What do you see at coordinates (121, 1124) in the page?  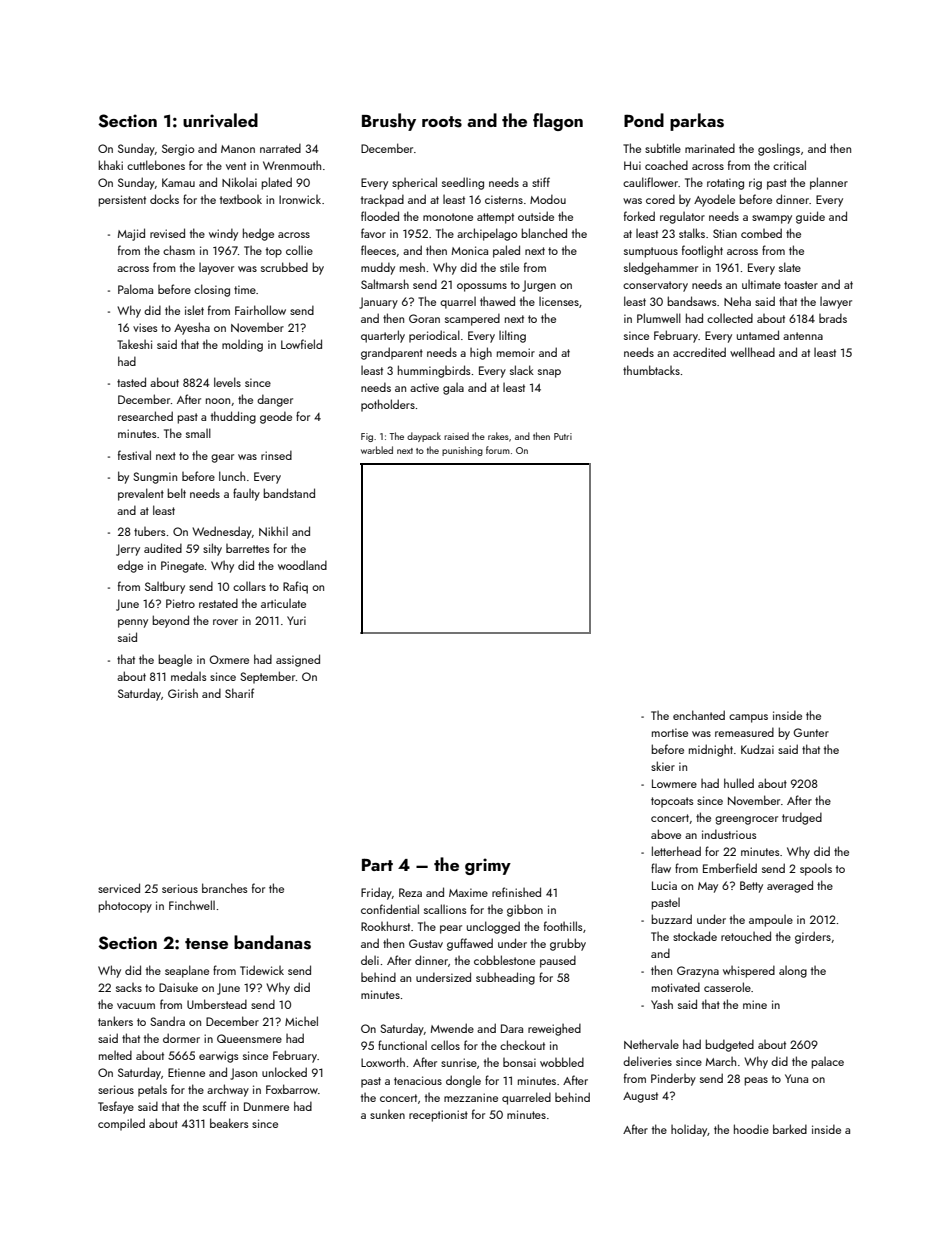 I see `compiled` at bounding box center [121, 1124].
